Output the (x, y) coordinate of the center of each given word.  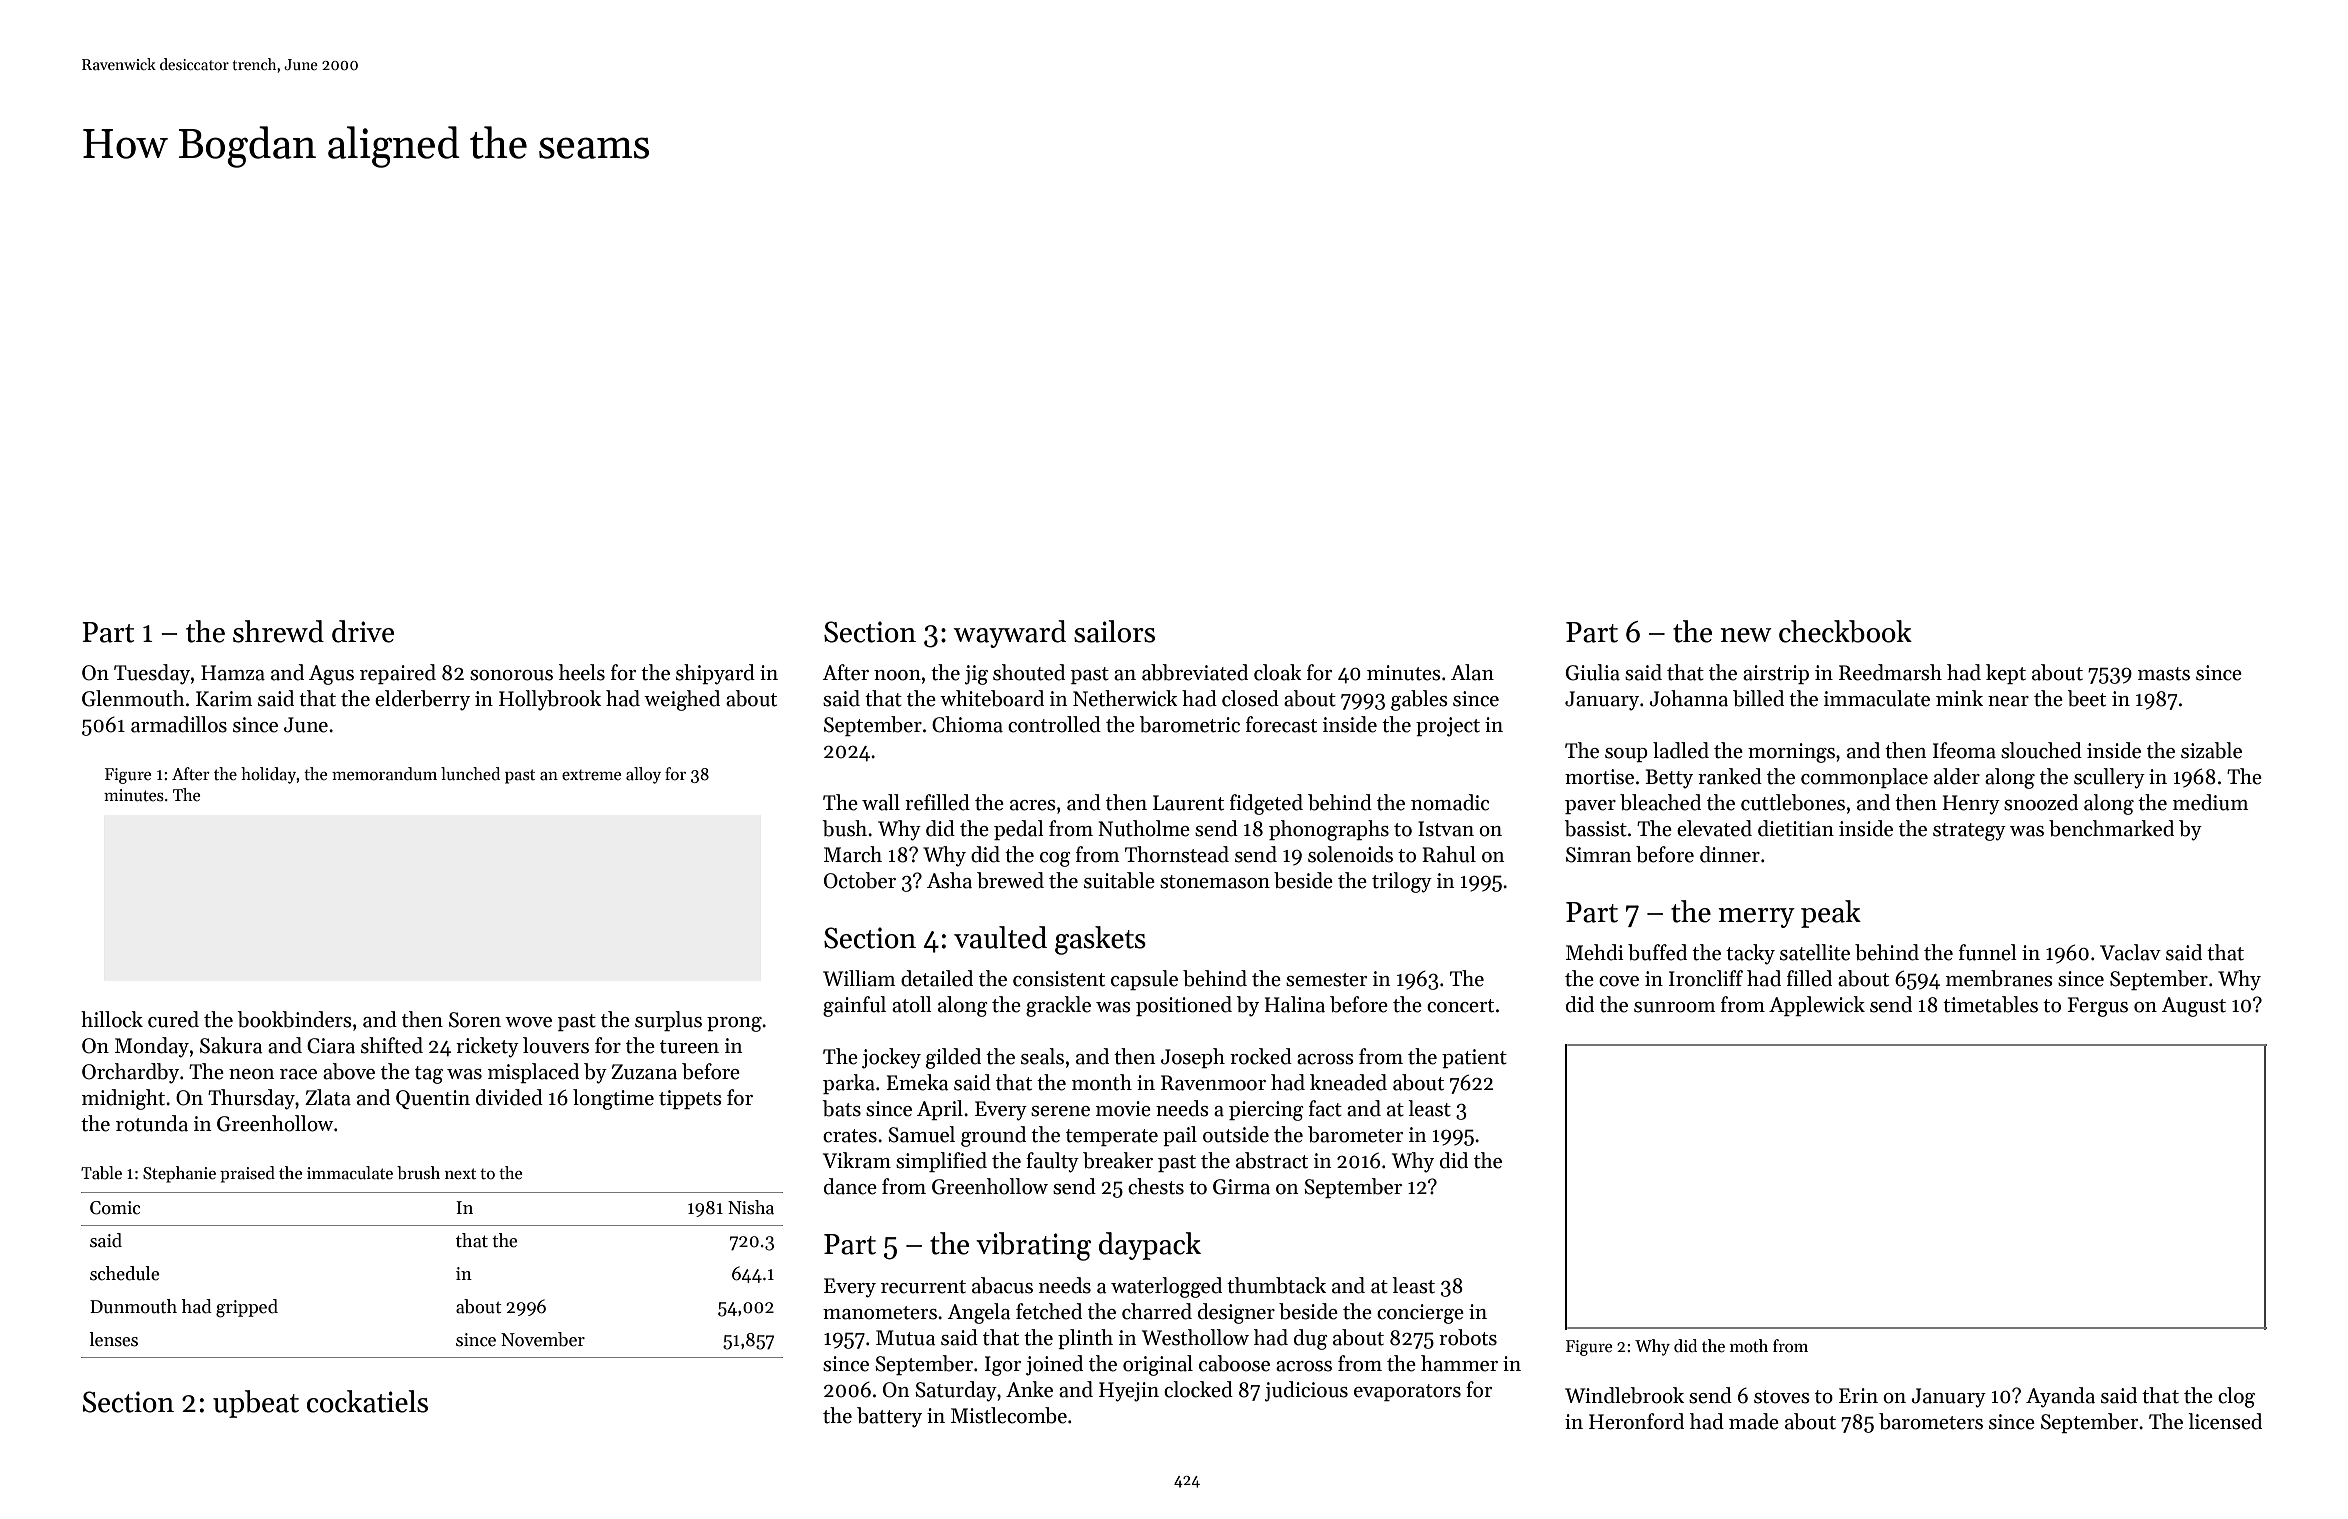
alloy (643, 775)
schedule (124, 1273)
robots (1468, 1337)
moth (1749, 1346)
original (1158, 1365)
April (940, 1110)
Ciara (331, 1046)
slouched (2041, 750)
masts (2164, 674)
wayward (1009, 634)
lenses (113, 1339)
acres (1033, 805)
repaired (398, 674)
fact (1325, 1108)
